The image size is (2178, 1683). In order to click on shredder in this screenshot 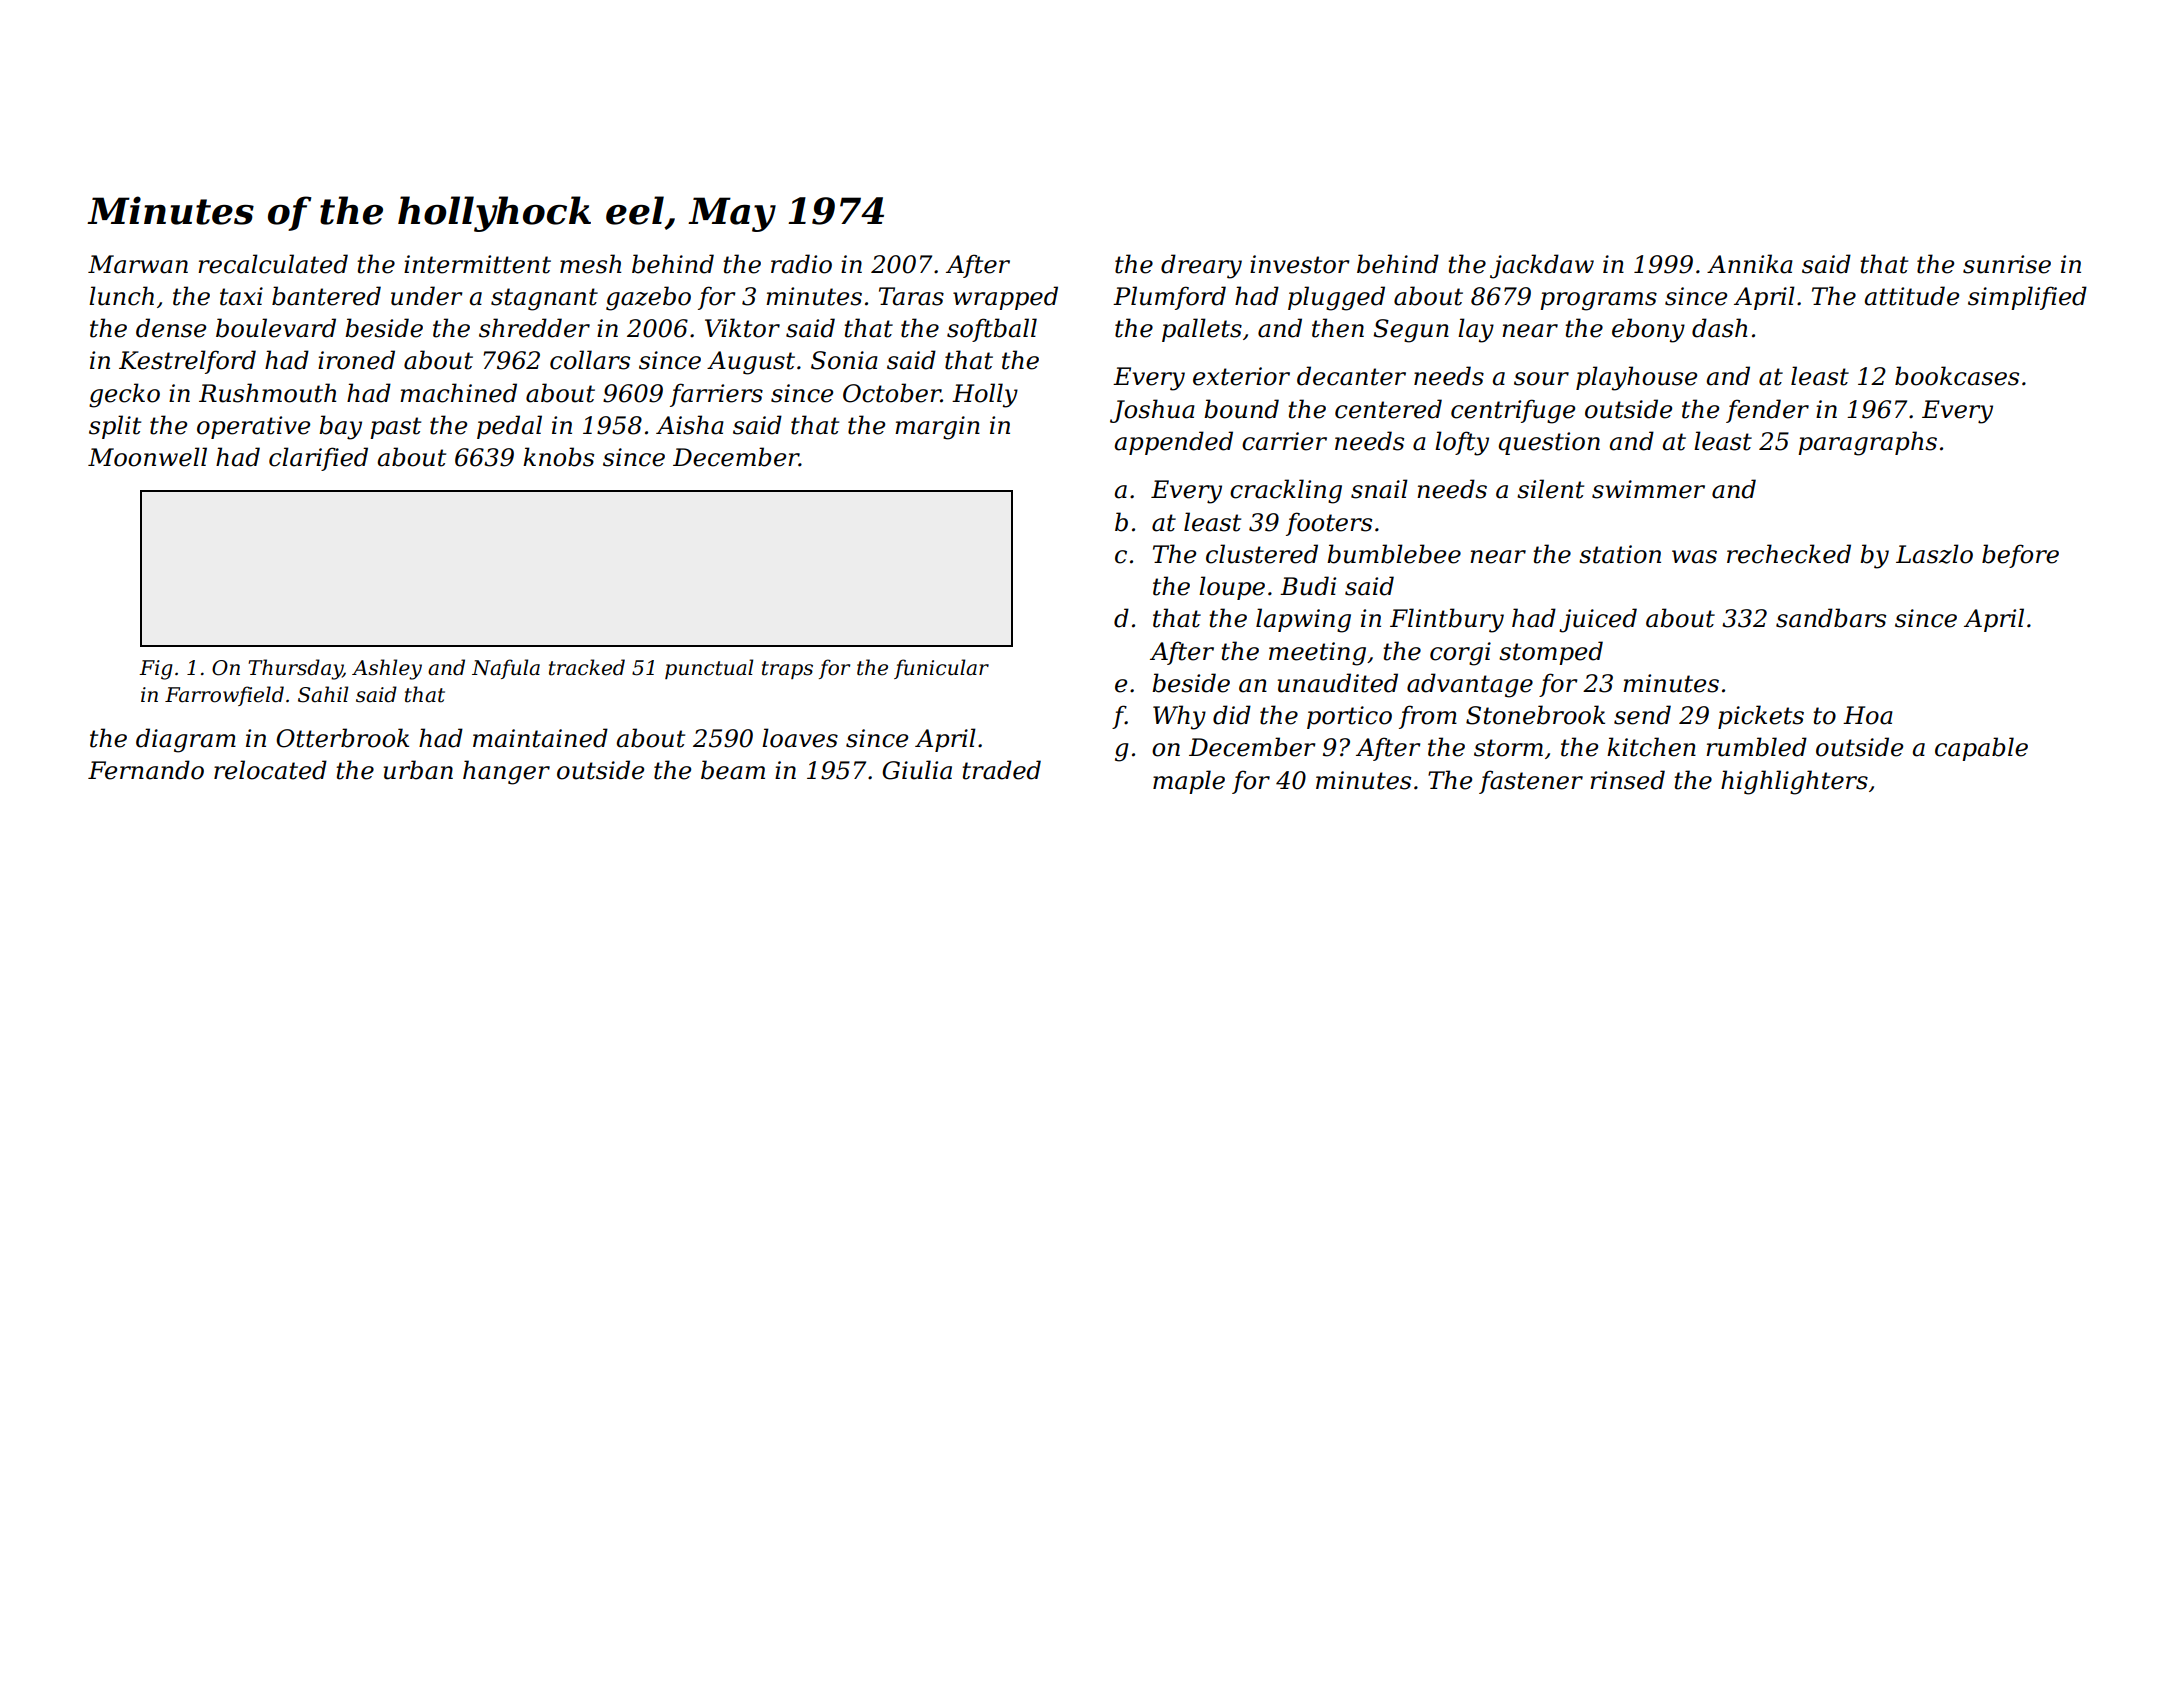, I will do `click(534, 328)`.
